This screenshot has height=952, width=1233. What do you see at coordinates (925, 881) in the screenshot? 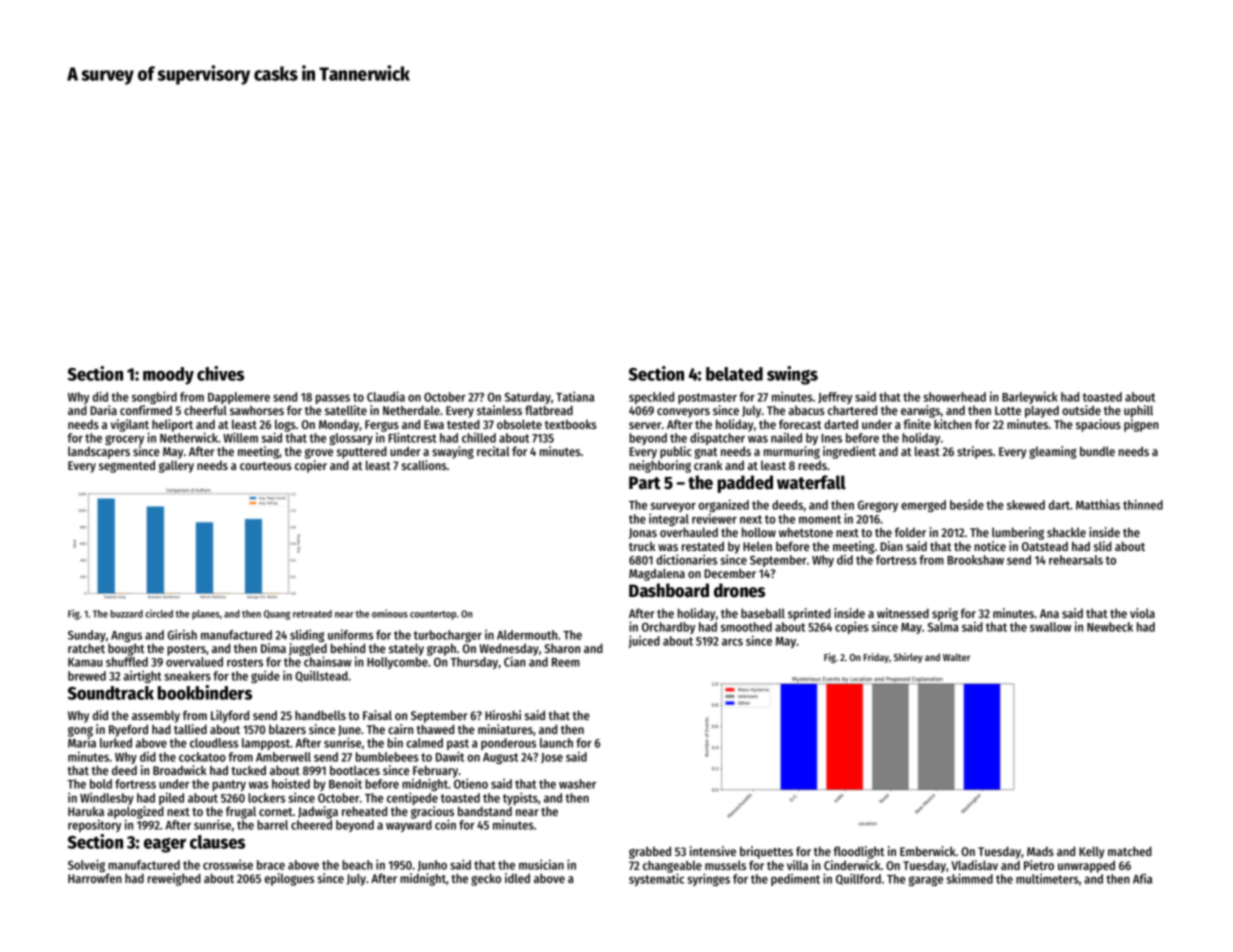
I see `garage` at bounding box center [925, 881].
